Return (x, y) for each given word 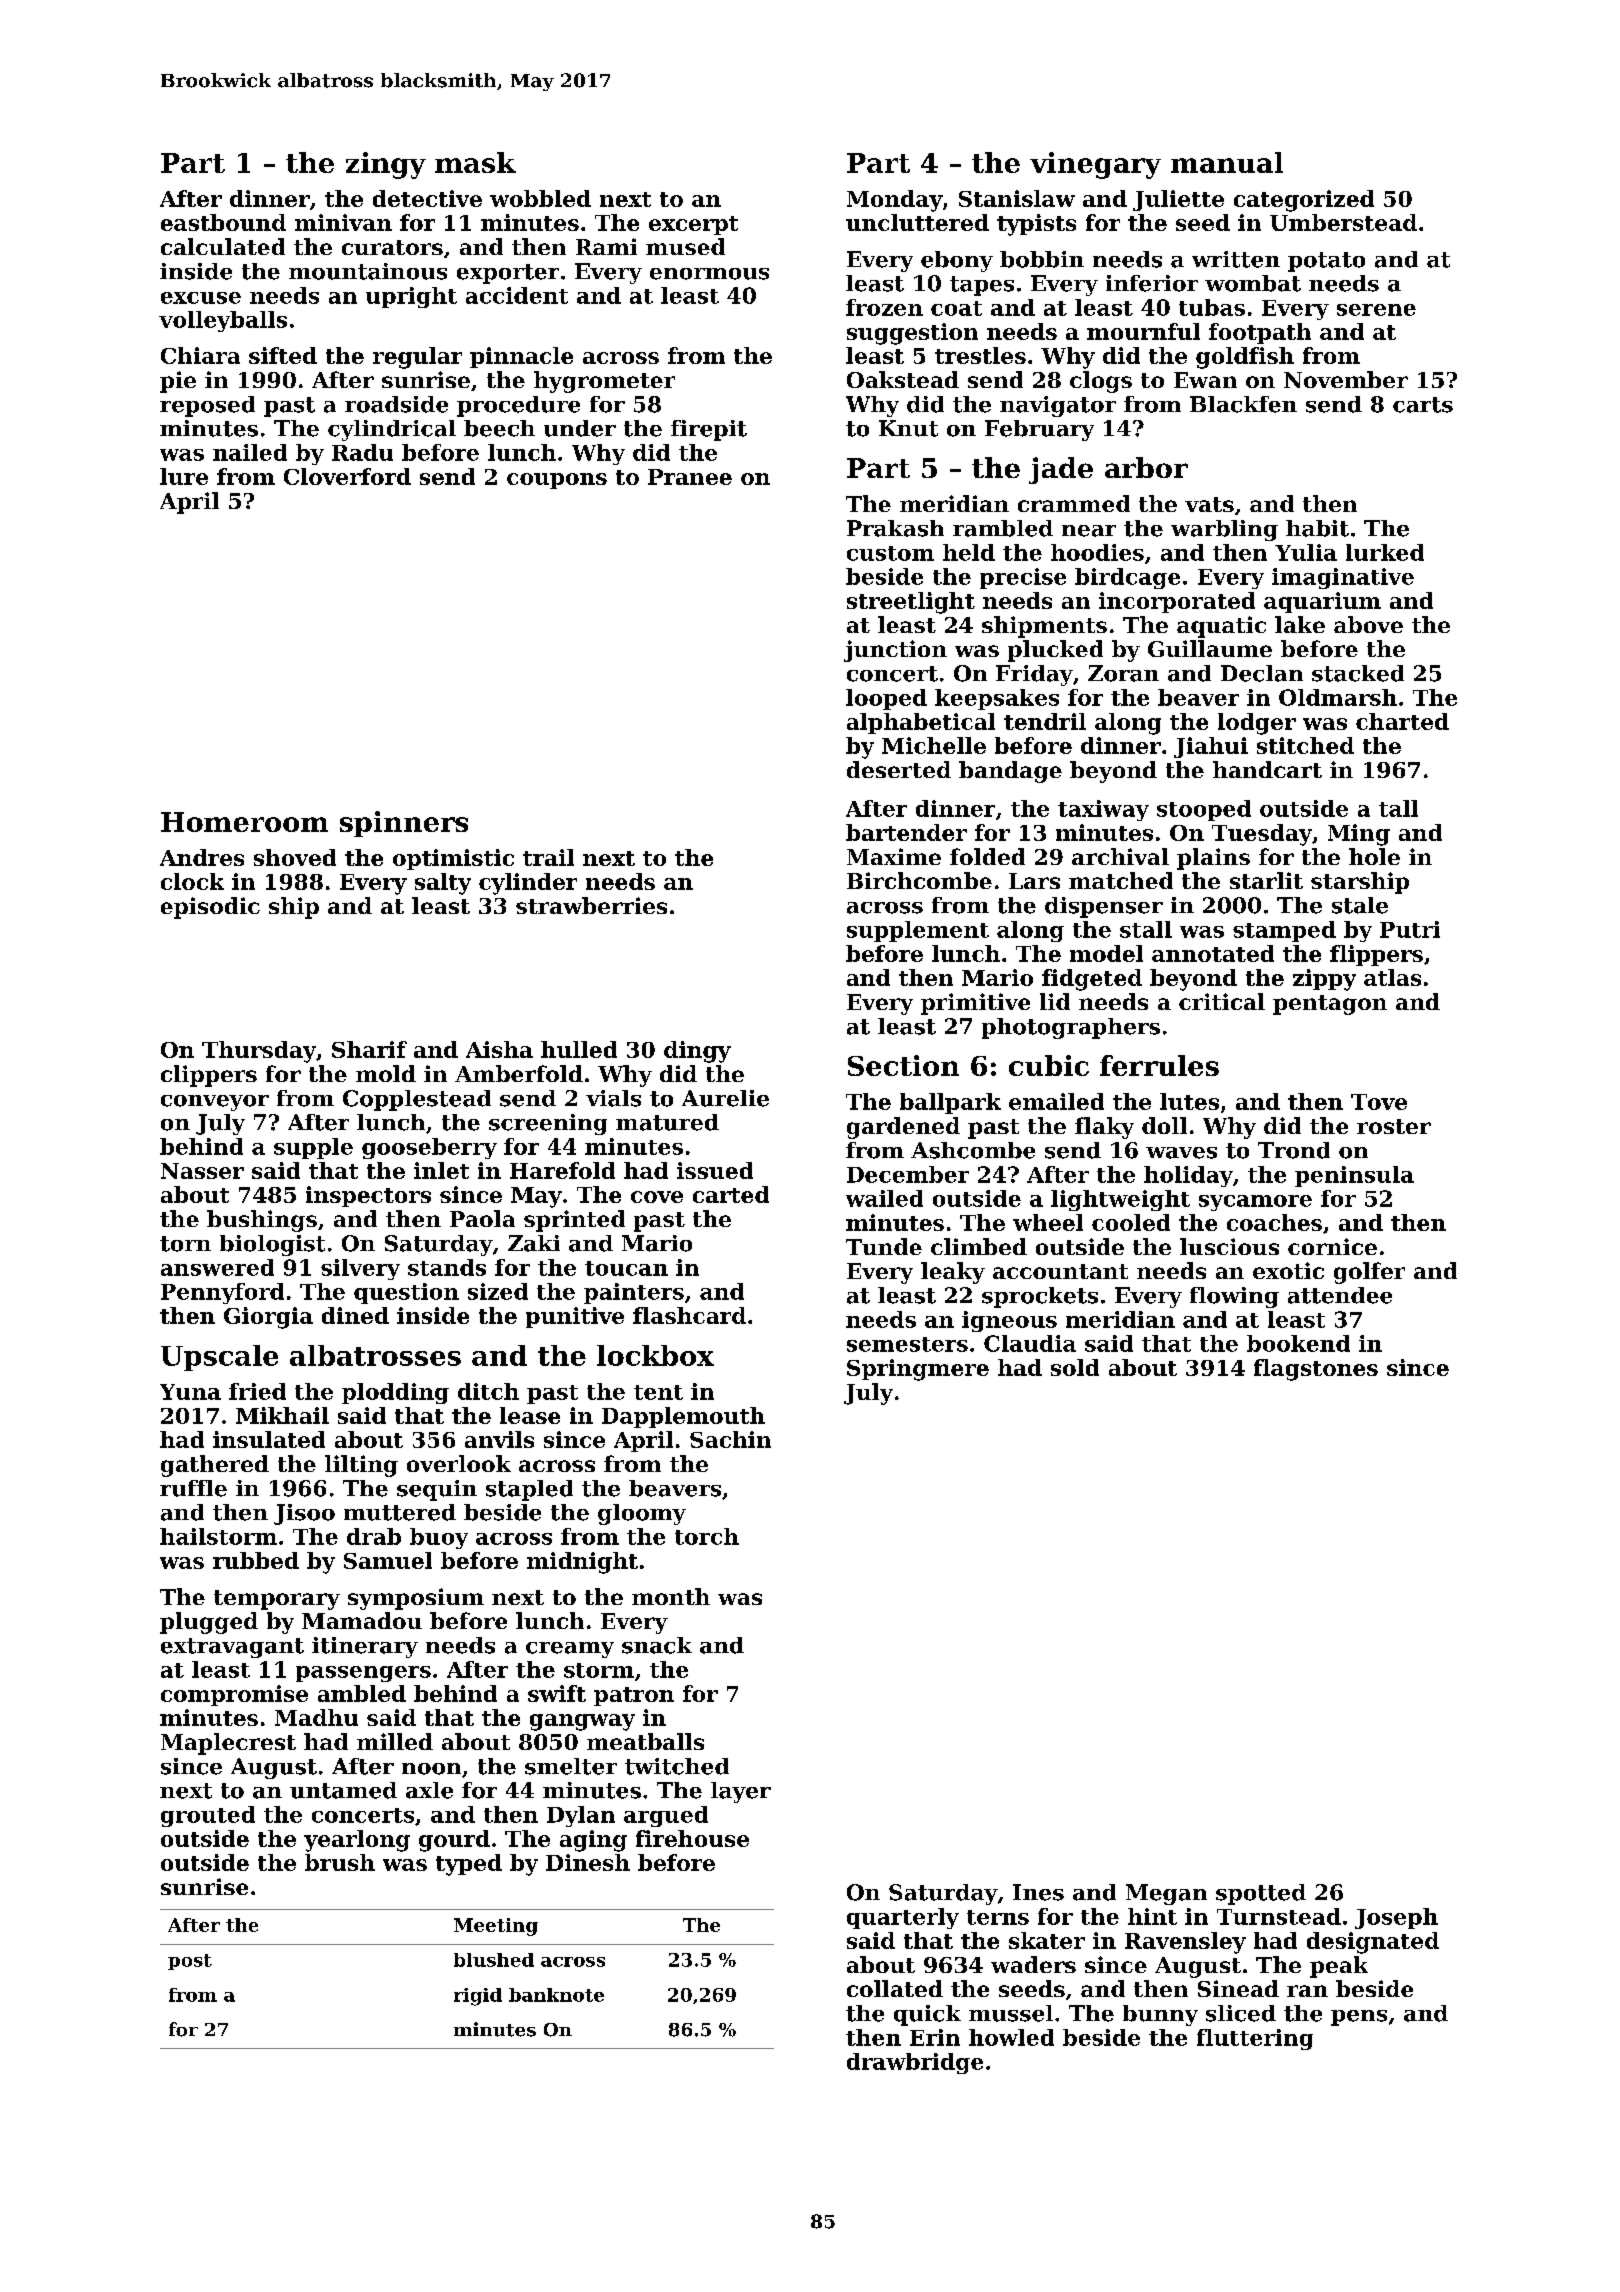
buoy (439, 1538)
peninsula (1354, 1176)
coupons (557, 481)
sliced (1241, 2013)
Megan (1166, 1894)
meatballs (645, 1741)
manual (1227, 162)
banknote (556, 1995)
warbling (1224, 530)
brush (340, 1862)
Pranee (690, 477)
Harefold (562, 1170)
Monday (894, 201)
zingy (386, 165)
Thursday (259, 1052)
